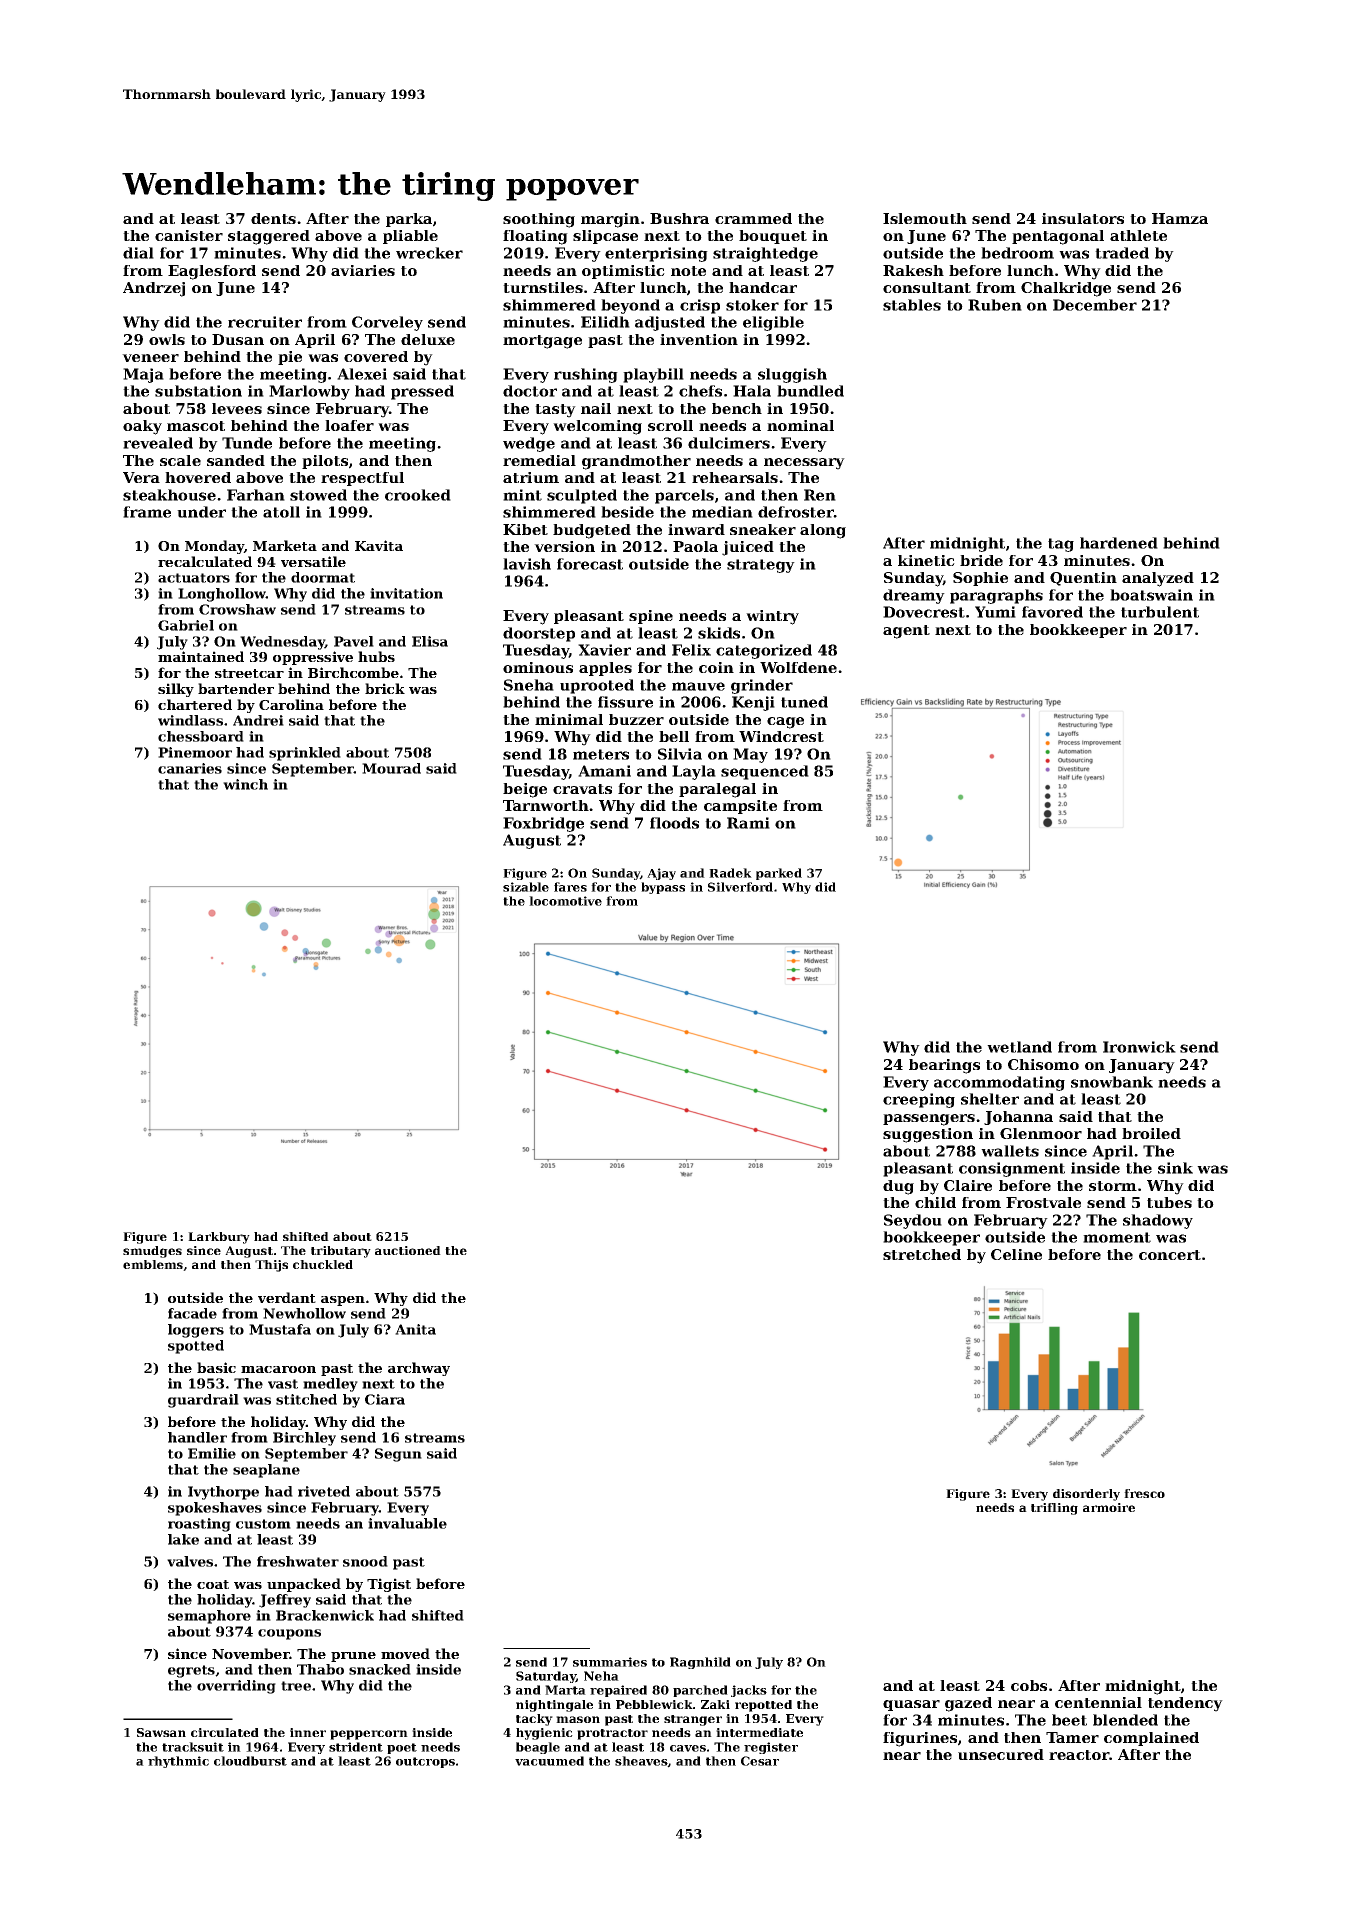  I want to click on Chalkridge, so click(1066, 289).
